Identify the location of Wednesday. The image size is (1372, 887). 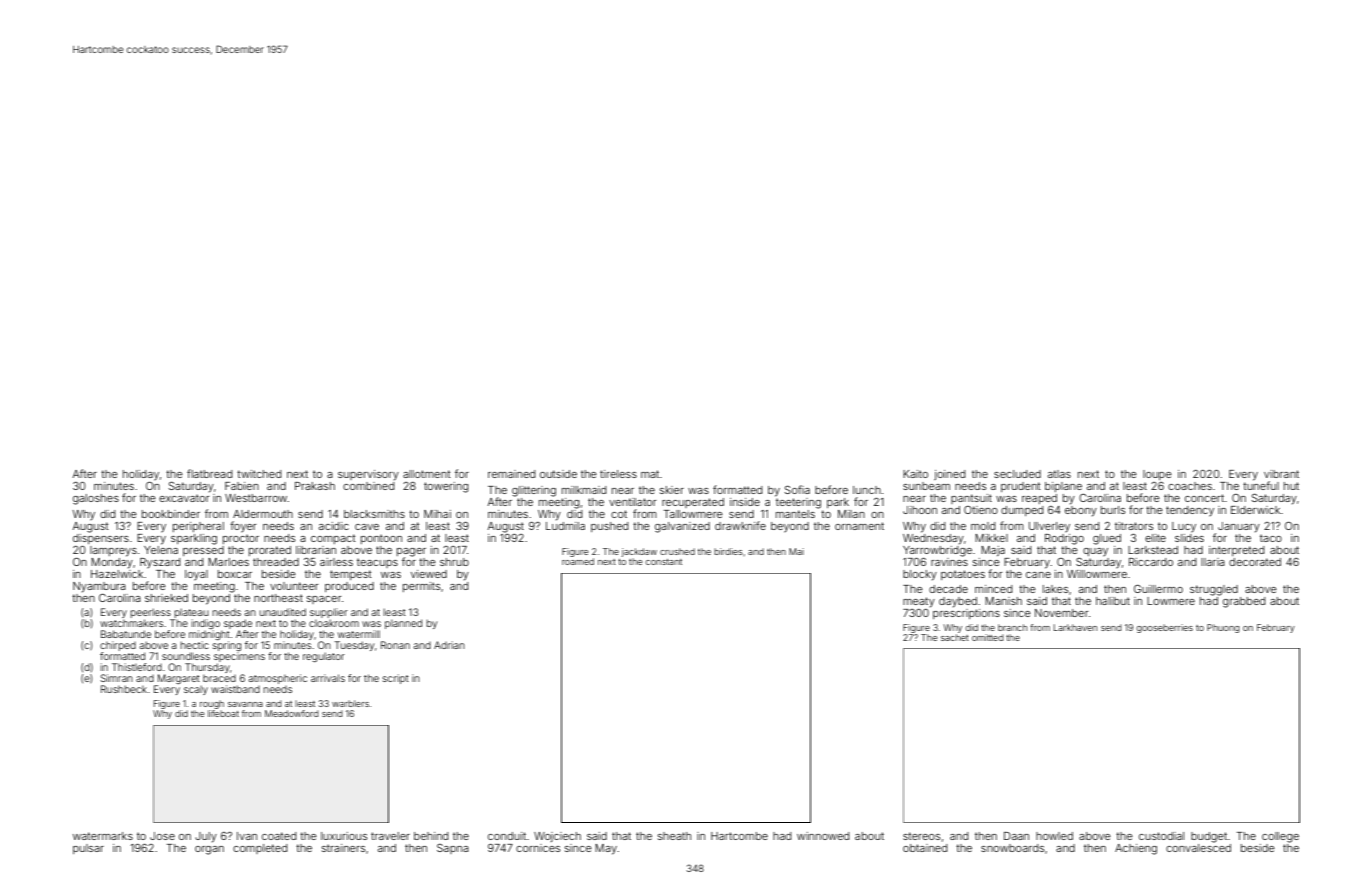
(933, 539).
